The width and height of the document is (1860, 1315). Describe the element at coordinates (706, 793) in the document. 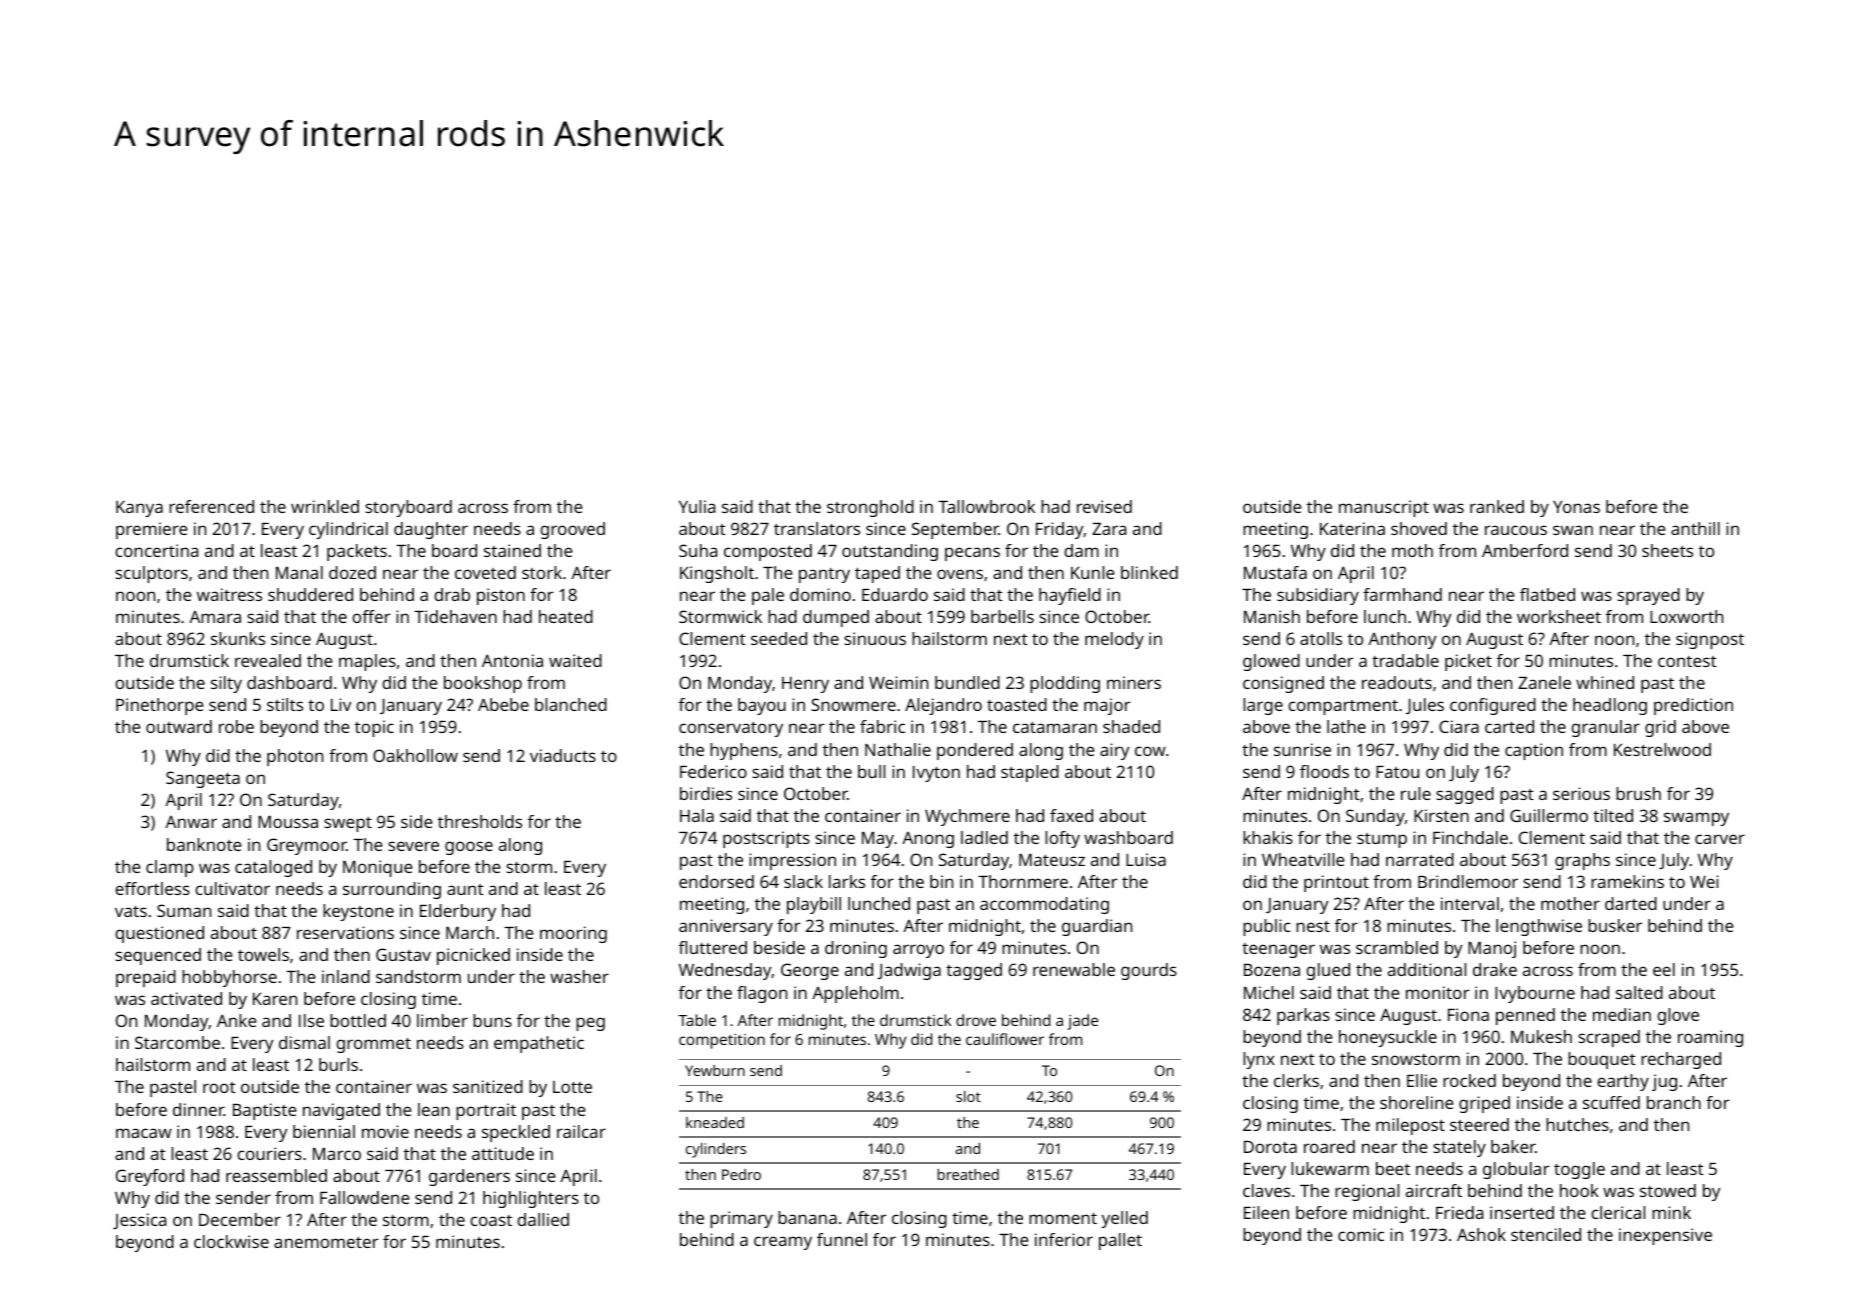

I see `birdies` at that location.
